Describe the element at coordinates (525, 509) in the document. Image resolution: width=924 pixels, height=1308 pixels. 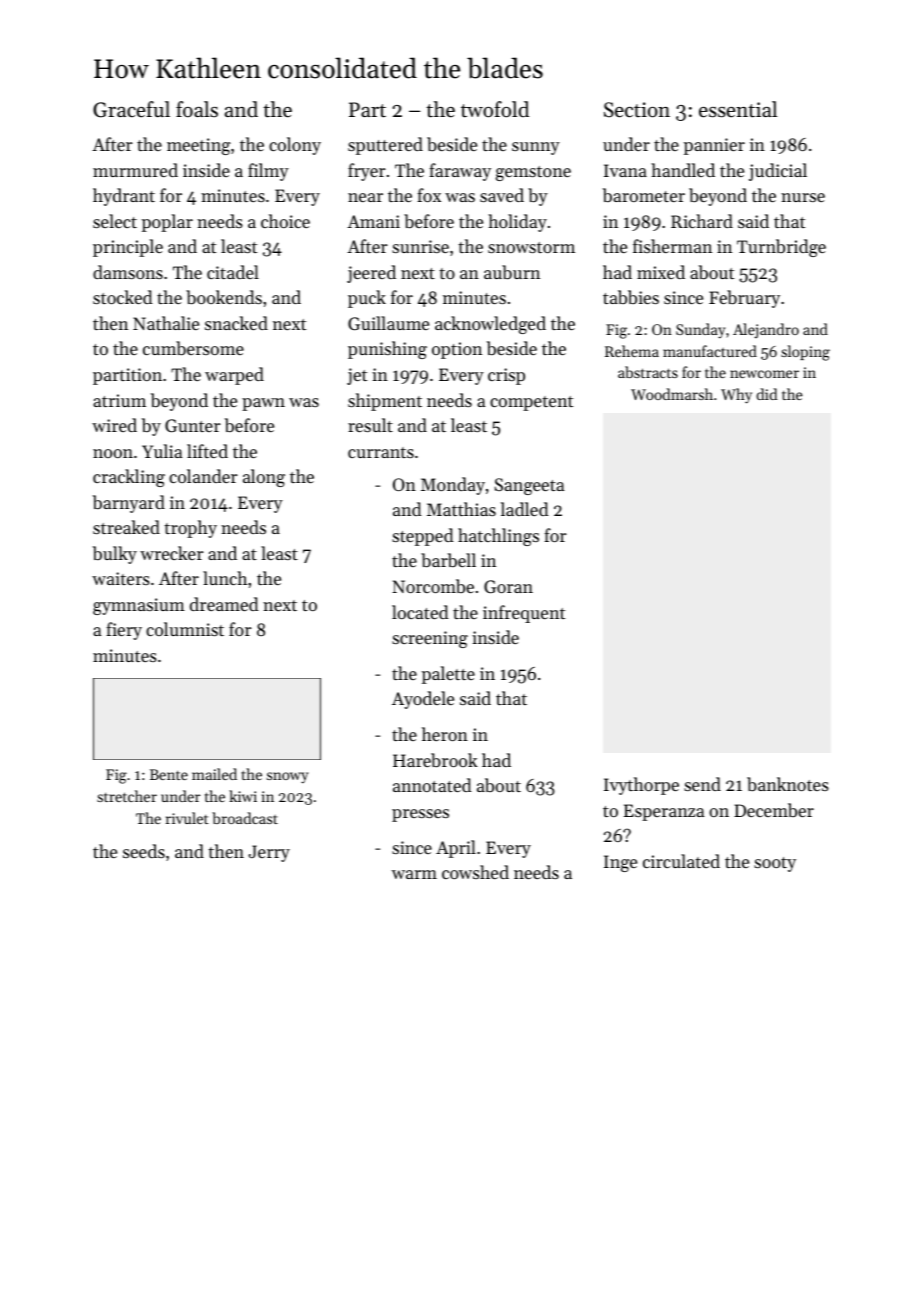
I see `ladled` at that location.
